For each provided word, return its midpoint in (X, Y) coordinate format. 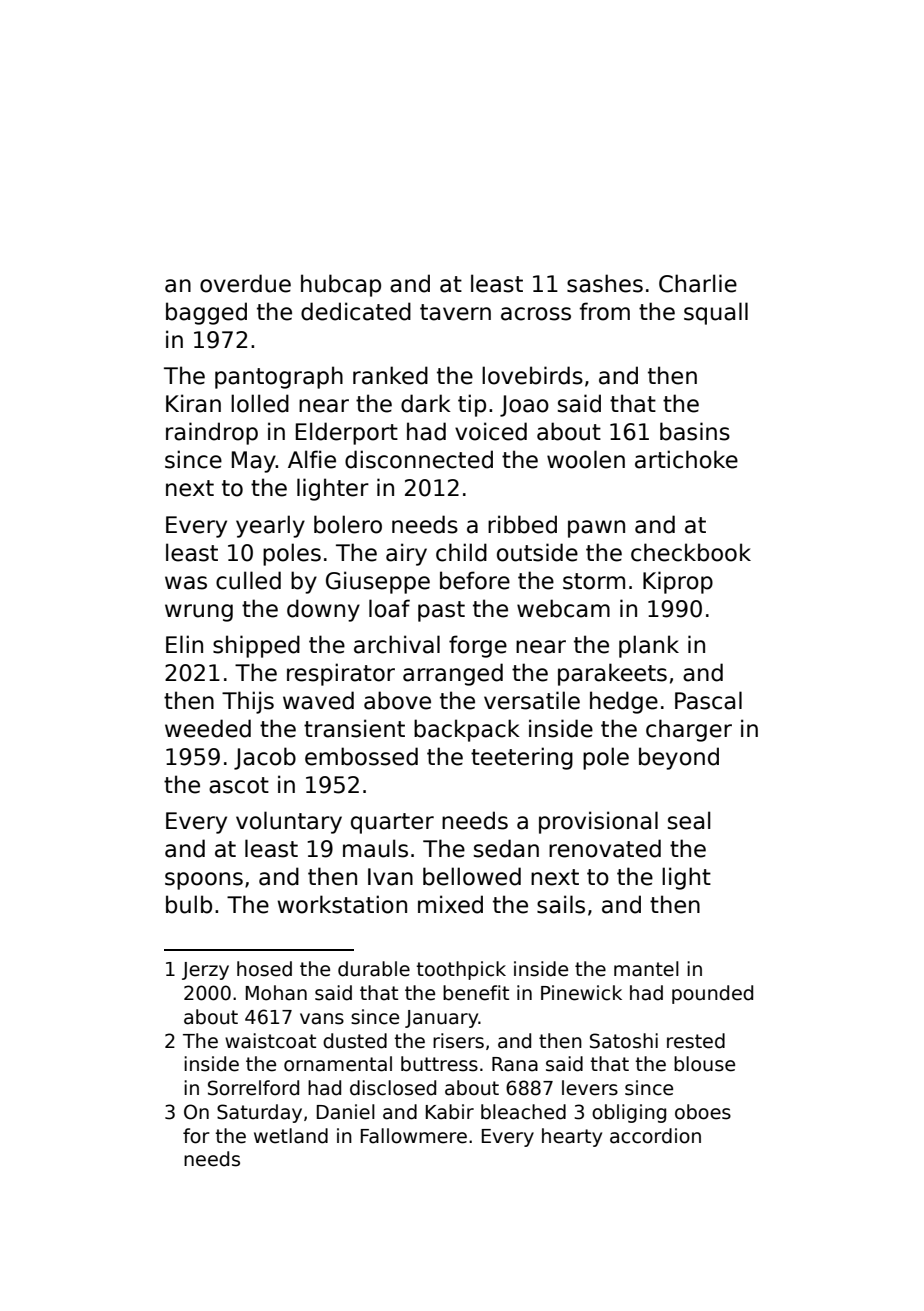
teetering (522, 758)
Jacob (265, 758)
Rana (515, 1064)
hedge (624, 702)
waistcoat (270, 1041)
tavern (455, 312)
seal (689, 820)
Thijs (248, 702)
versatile (532, 700)
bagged (206, 313)
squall (716, 313)
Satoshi (624, 1041)
